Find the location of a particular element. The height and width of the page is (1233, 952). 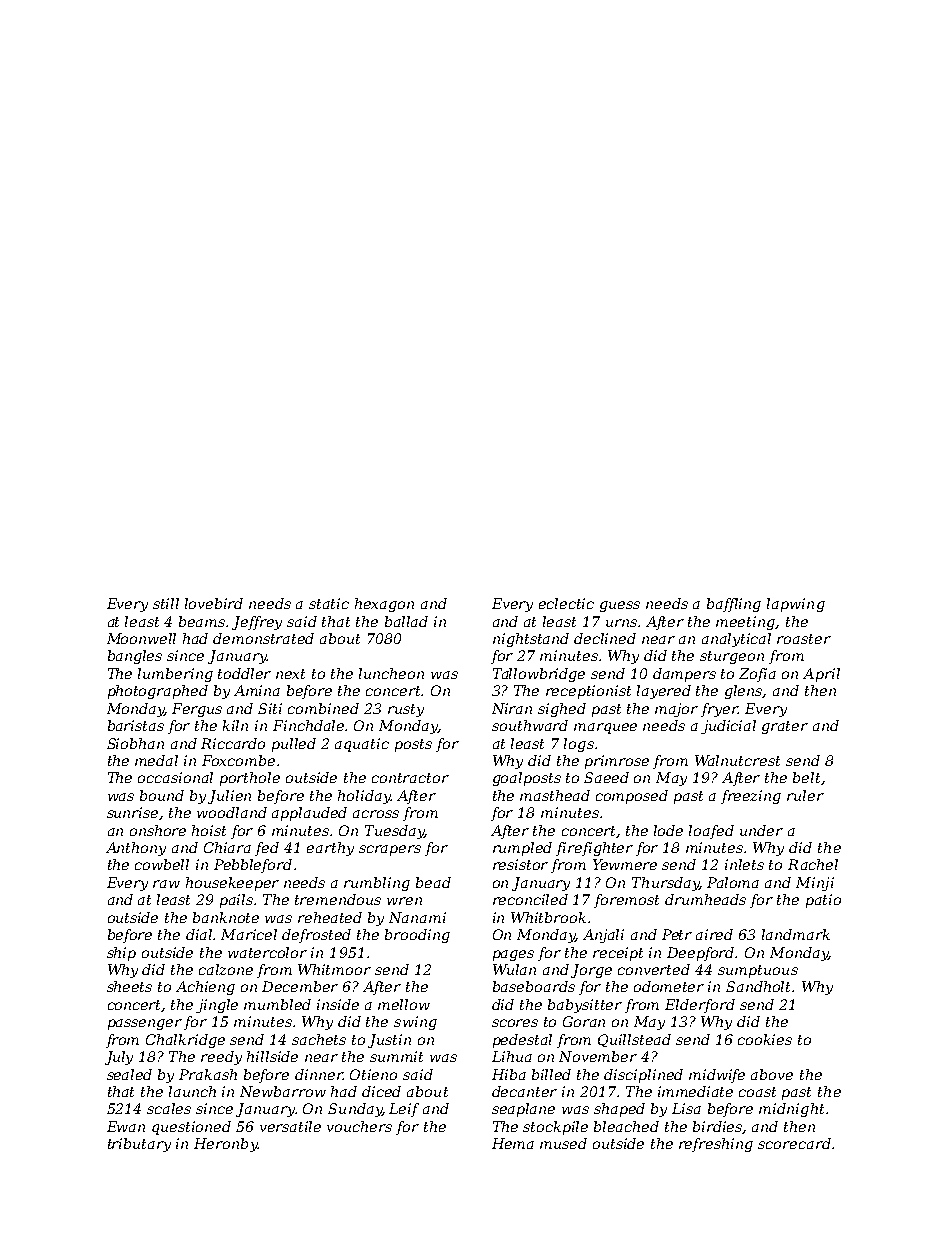

Heronby is located at coordinates (226, 1145).
